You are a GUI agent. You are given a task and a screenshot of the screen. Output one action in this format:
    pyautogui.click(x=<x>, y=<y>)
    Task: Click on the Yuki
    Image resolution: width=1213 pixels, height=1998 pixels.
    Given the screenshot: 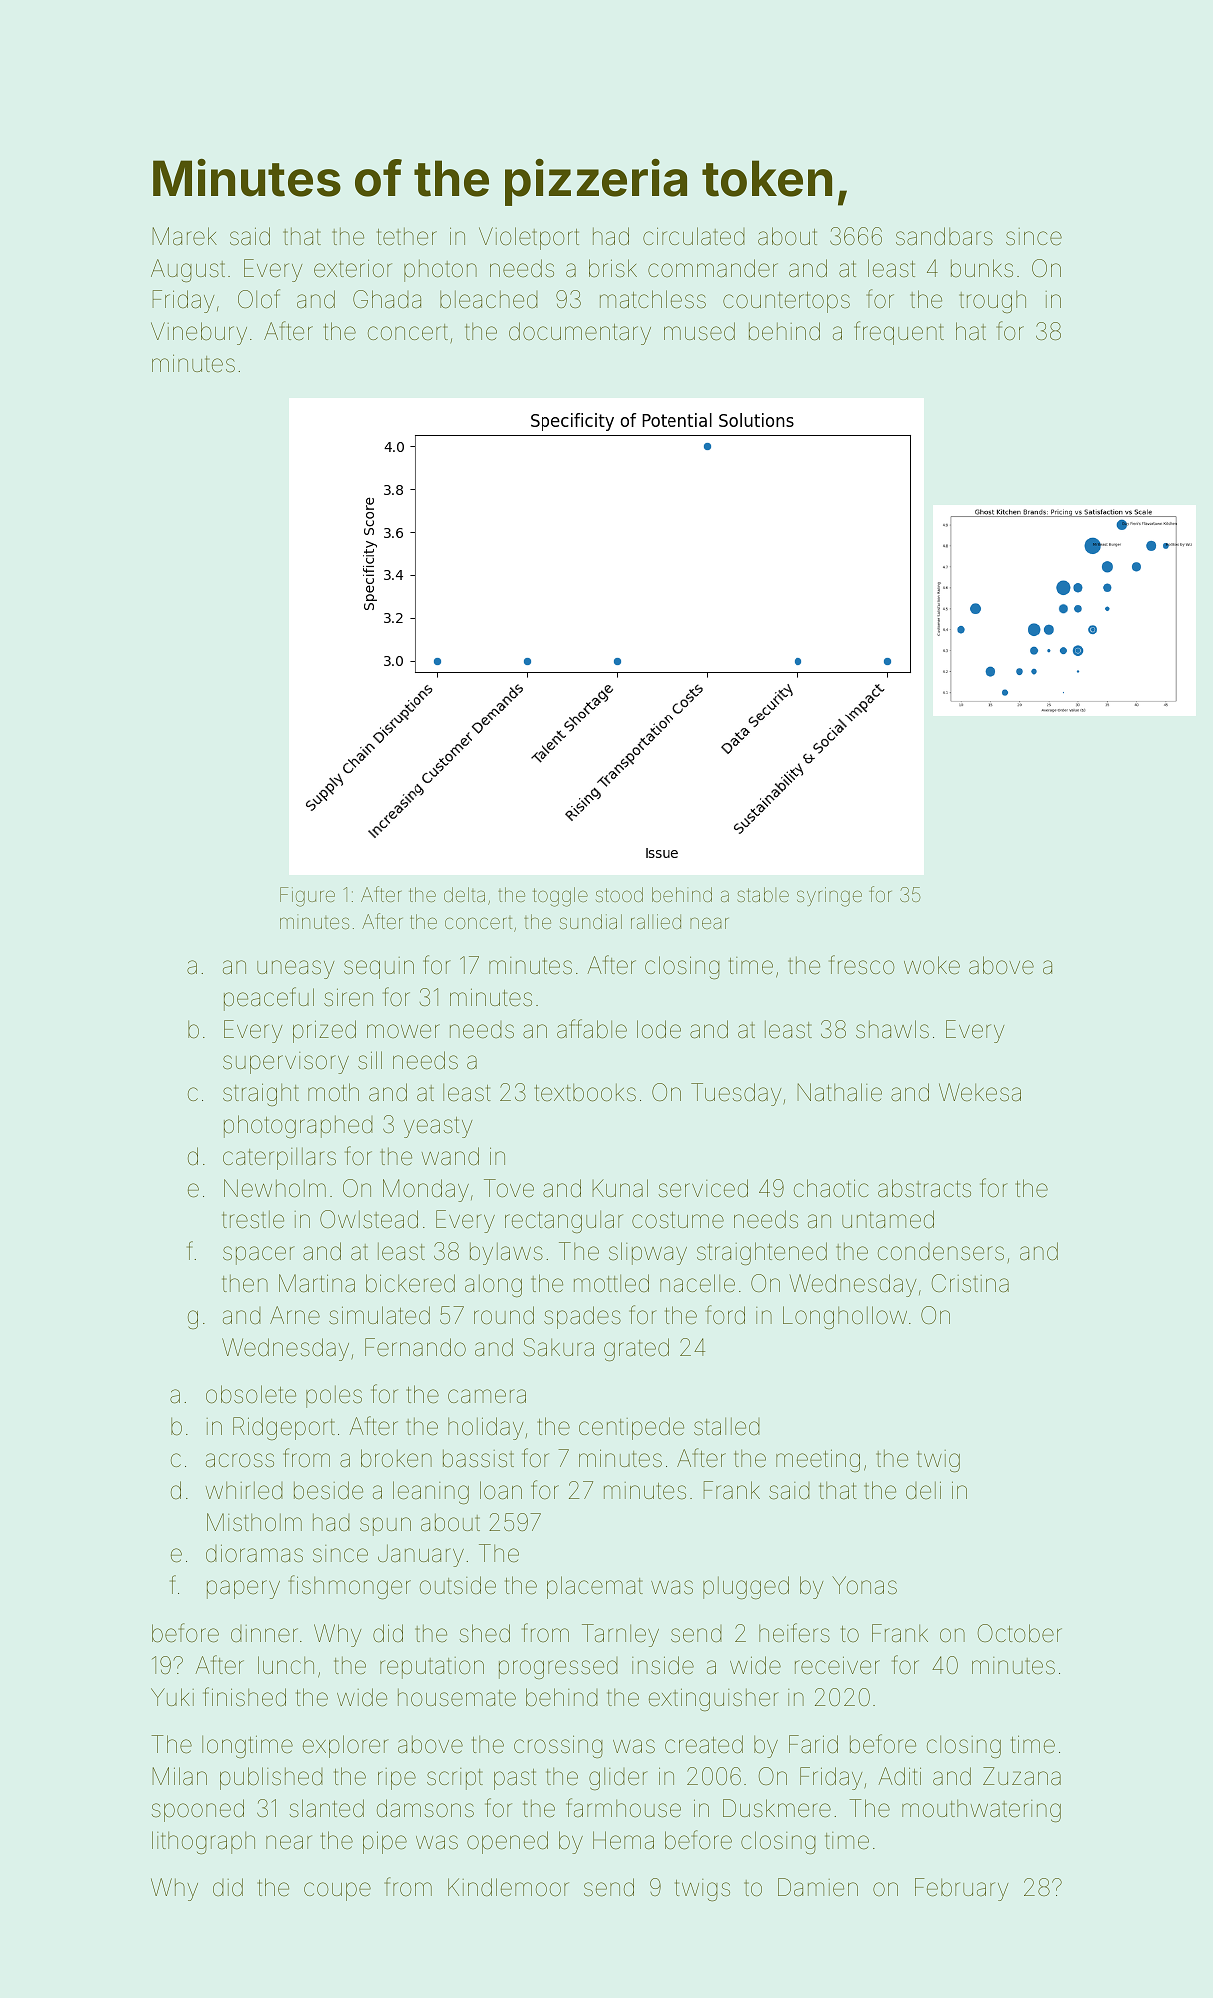 What is the action you would take?
    pyautogui.click(x=172, y=1697)
